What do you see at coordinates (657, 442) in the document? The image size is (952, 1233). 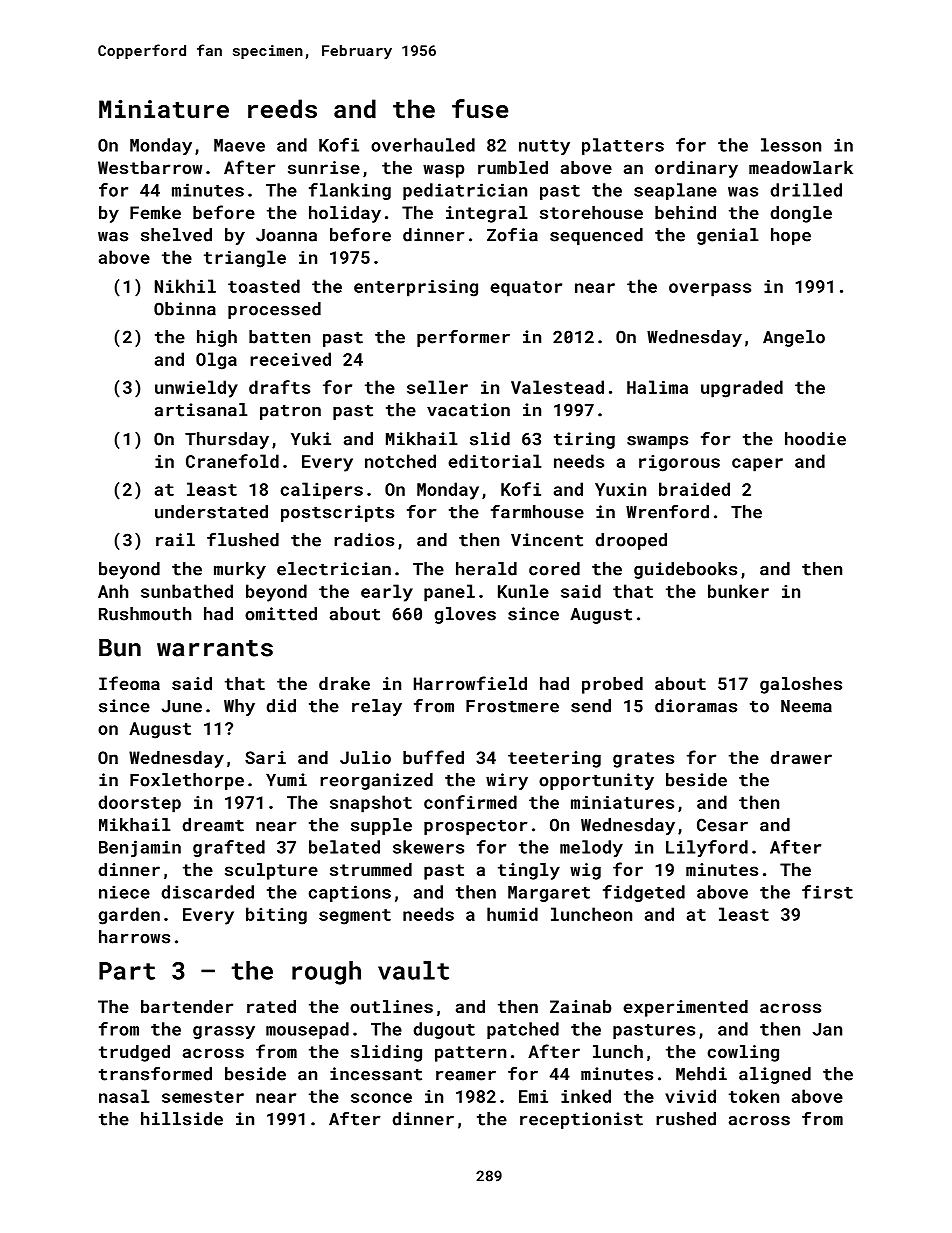 I see `swamps` at bounding box center [657, 442].
